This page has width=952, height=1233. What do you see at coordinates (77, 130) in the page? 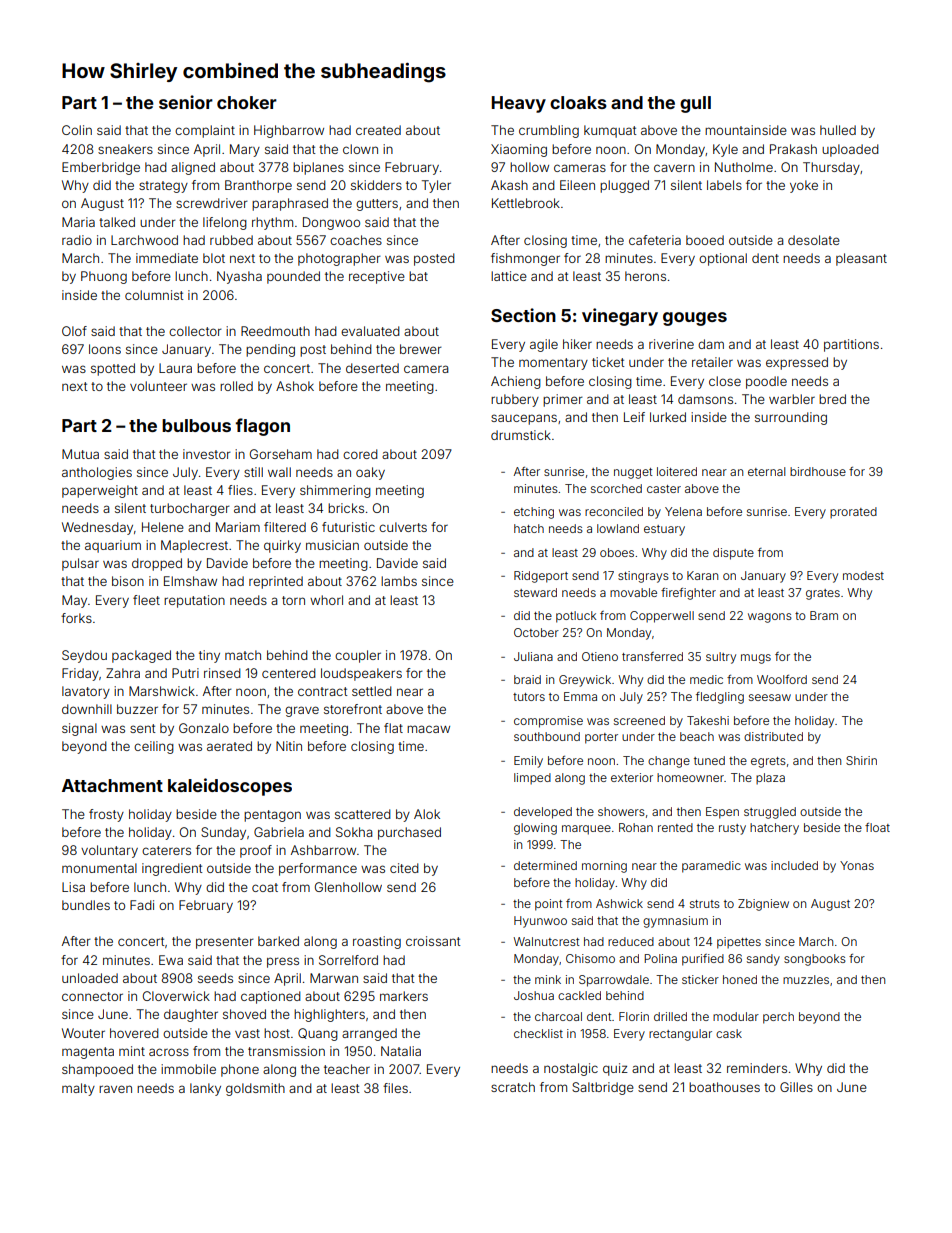
I see `Colin` at bounding box center [77, 130].
